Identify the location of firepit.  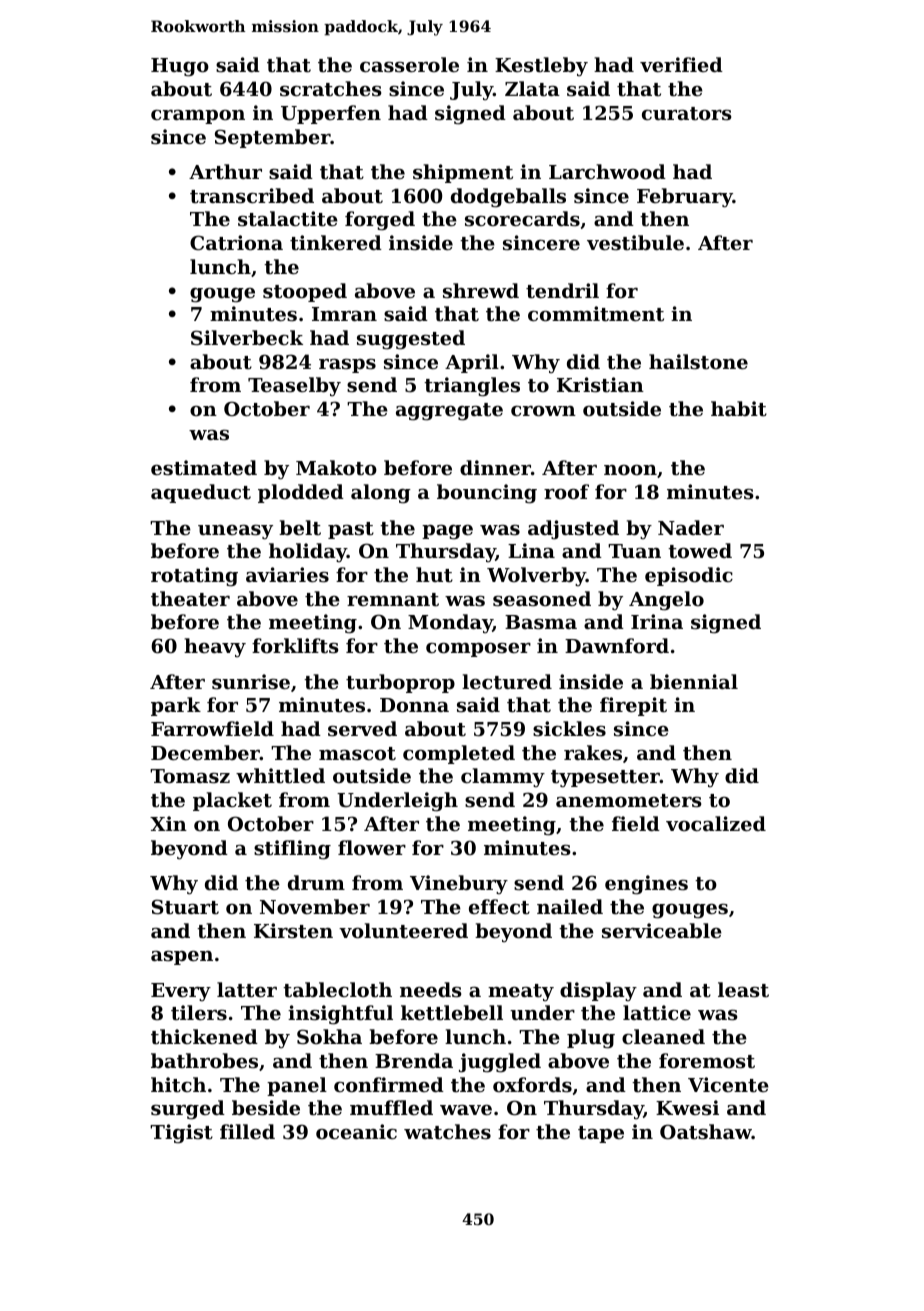
(633, 706).
